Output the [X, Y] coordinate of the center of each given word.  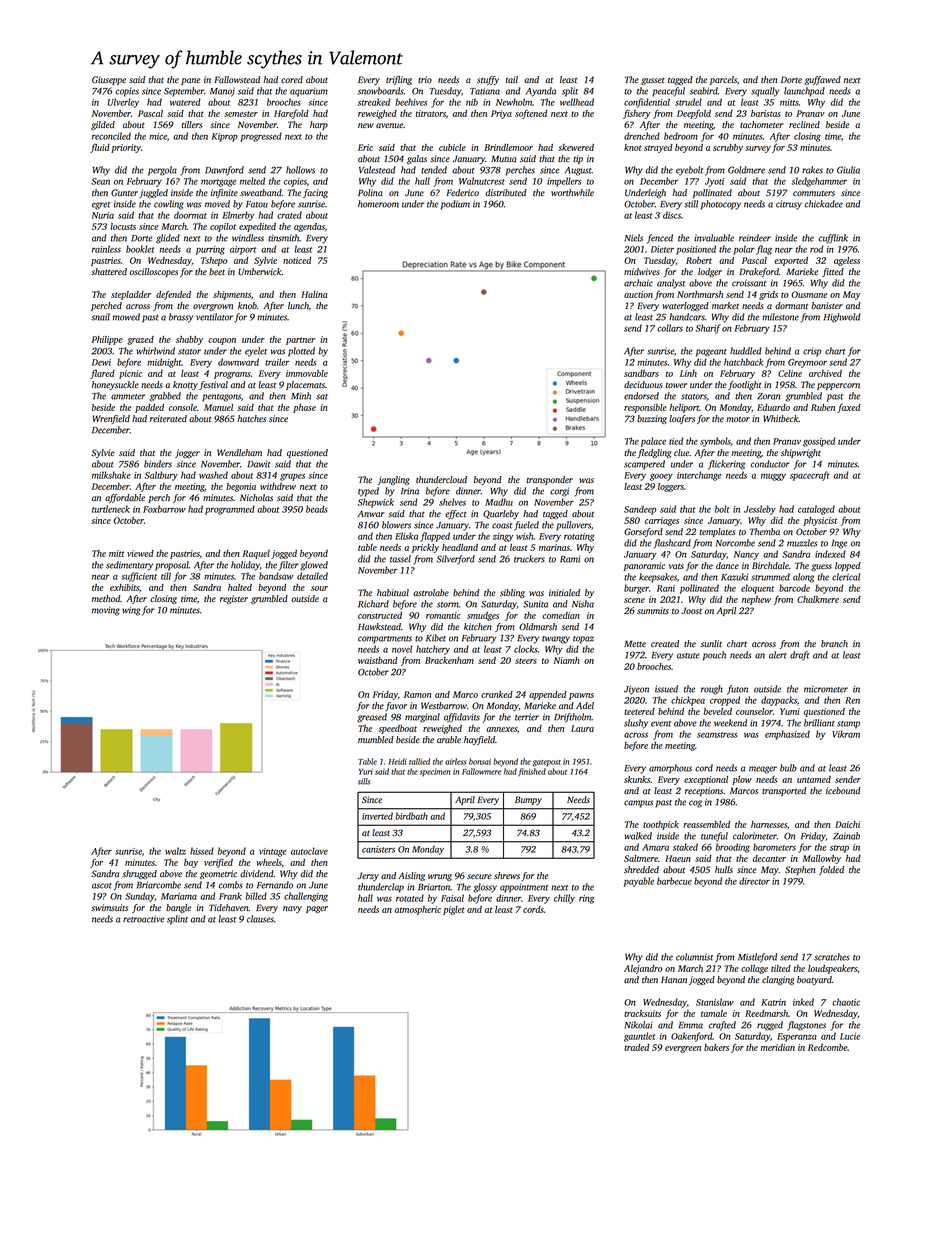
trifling [399, 80]
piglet [454, 910]
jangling [394, 480]
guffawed [823, 80]
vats [676, 566]
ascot [102, 886]
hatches [251, 418]
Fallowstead [237, 79]
